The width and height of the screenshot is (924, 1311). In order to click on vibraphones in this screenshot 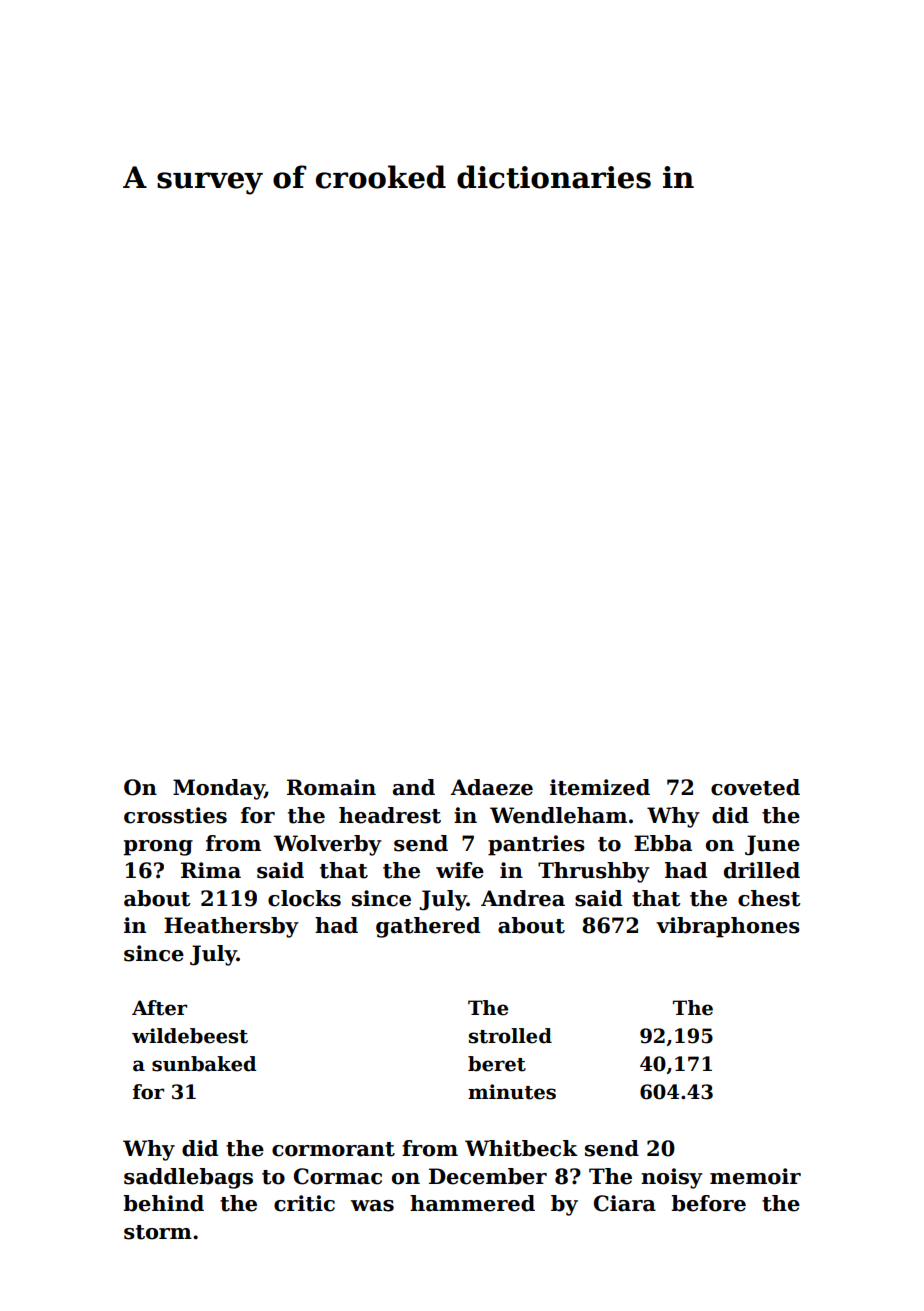, I will do `click(728, 927)`.
